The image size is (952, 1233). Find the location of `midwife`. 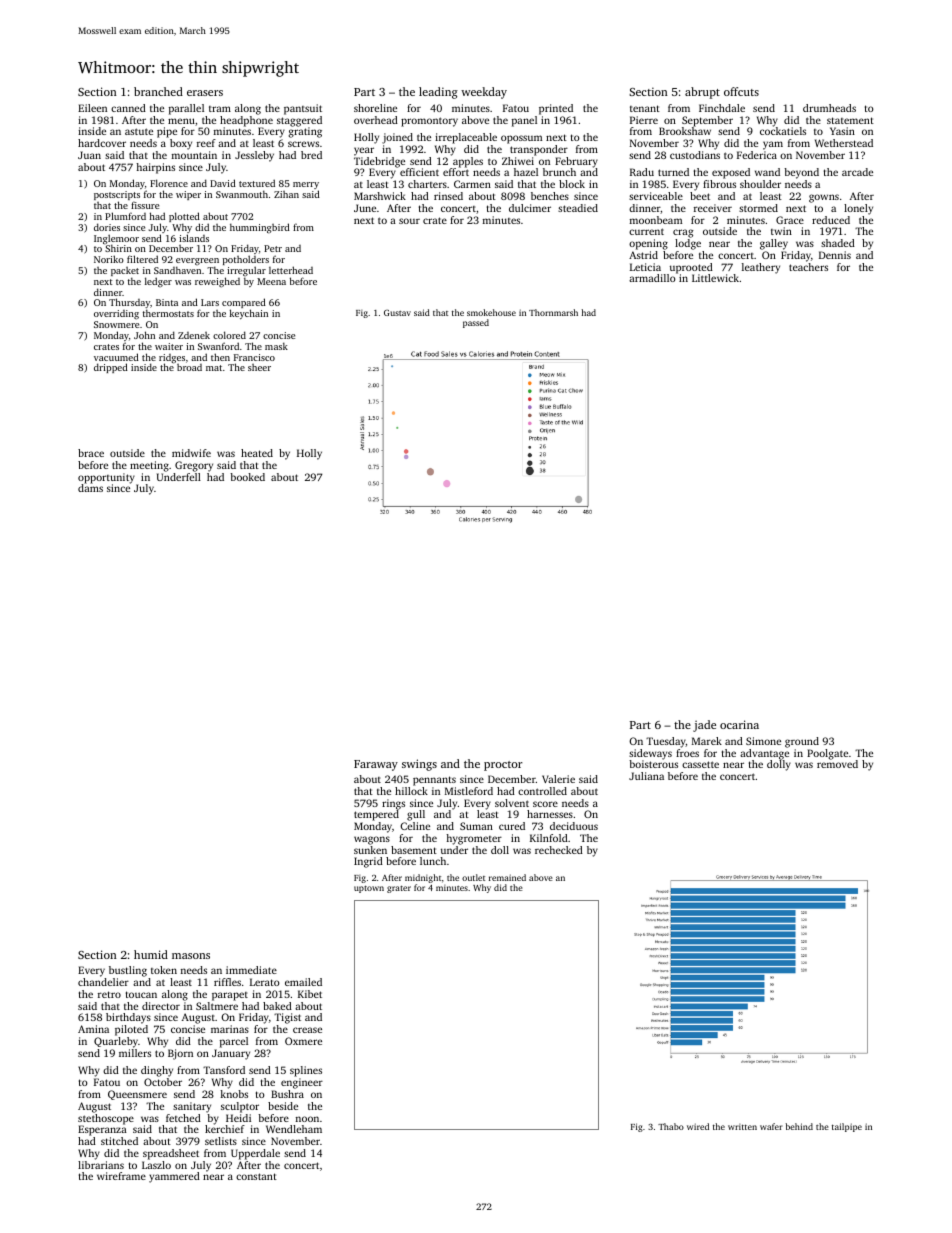

midwife is located at coordinates (191, 453).
